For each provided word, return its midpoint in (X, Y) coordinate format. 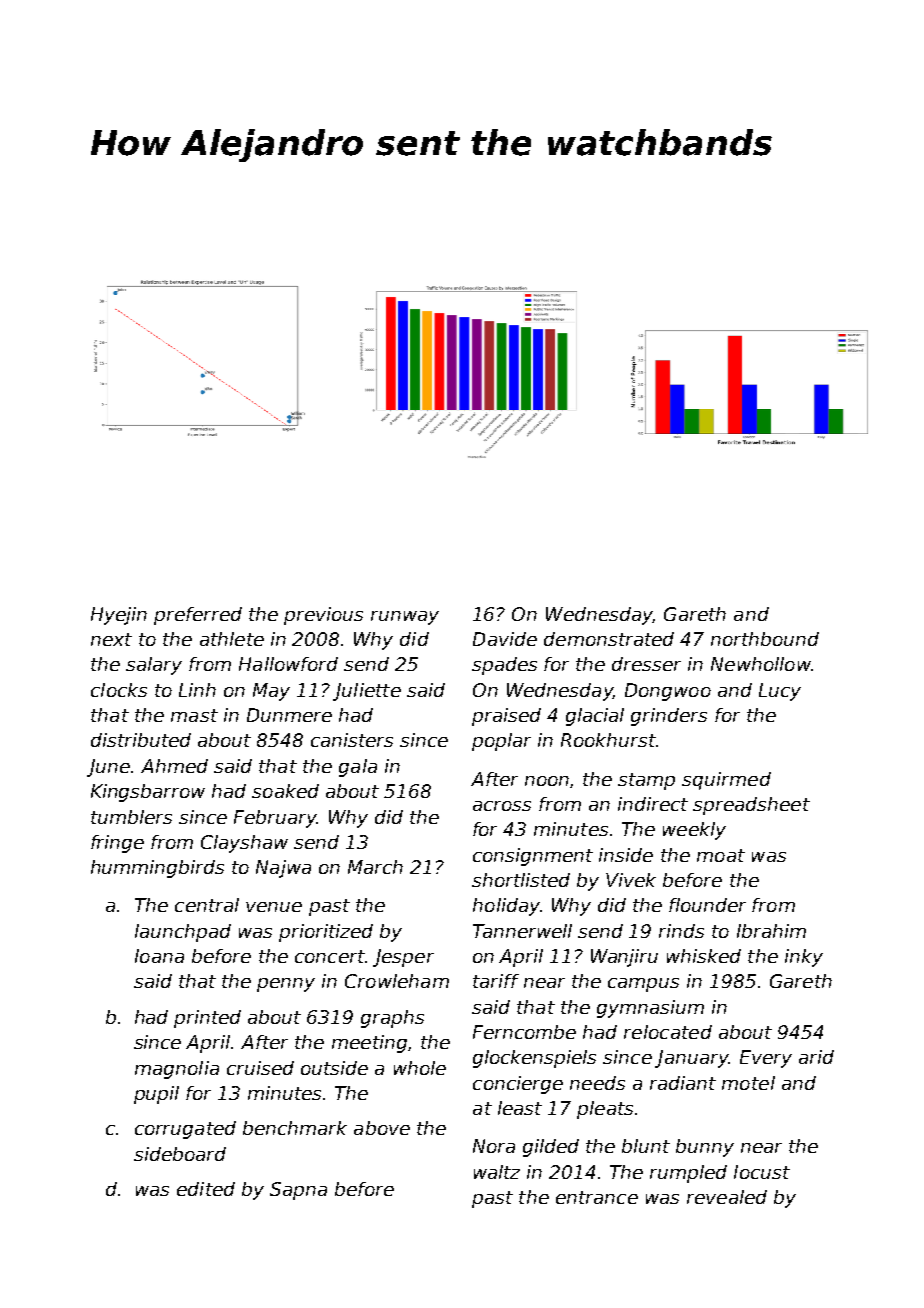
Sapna (298, 1191)
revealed (727, 1197)
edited (206, 1189)
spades (504, 666)
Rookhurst (608, 740)
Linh (197, 690)
